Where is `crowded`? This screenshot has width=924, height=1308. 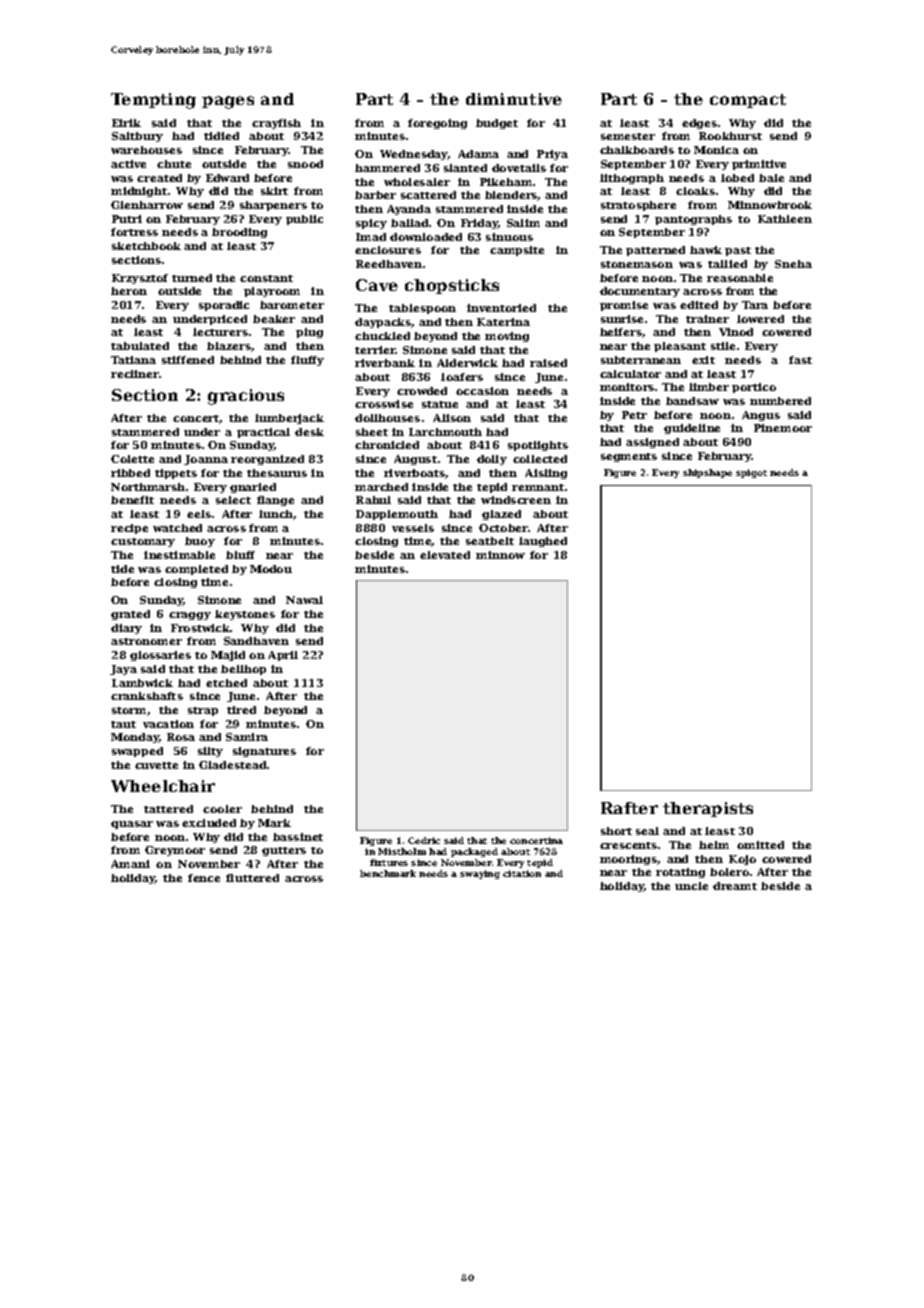 crowded is located at coordinates (422, 391).
